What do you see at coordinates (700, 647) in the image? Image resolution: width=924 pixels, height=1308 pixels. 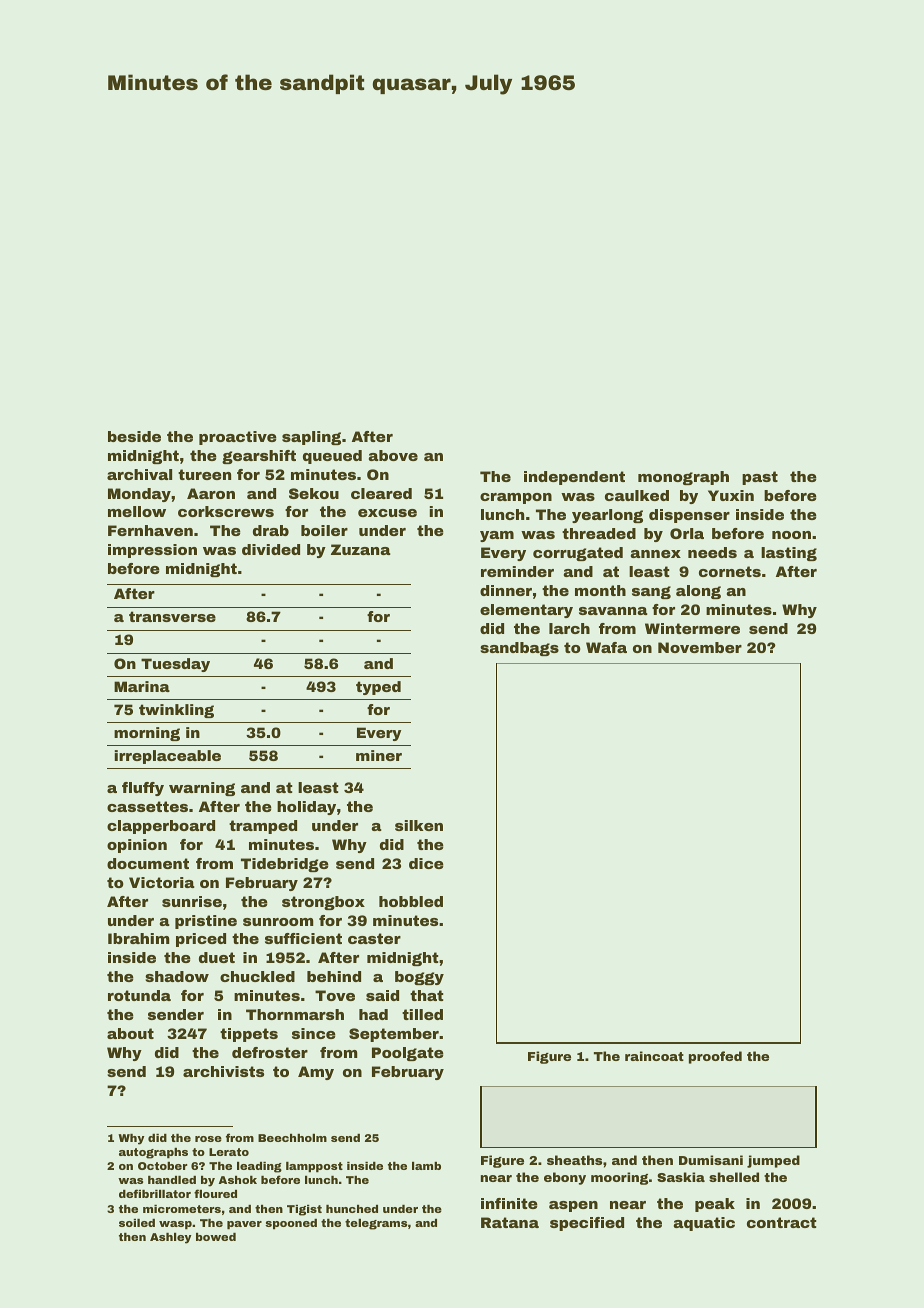 I see `November` at bounding box center [700, 647].
